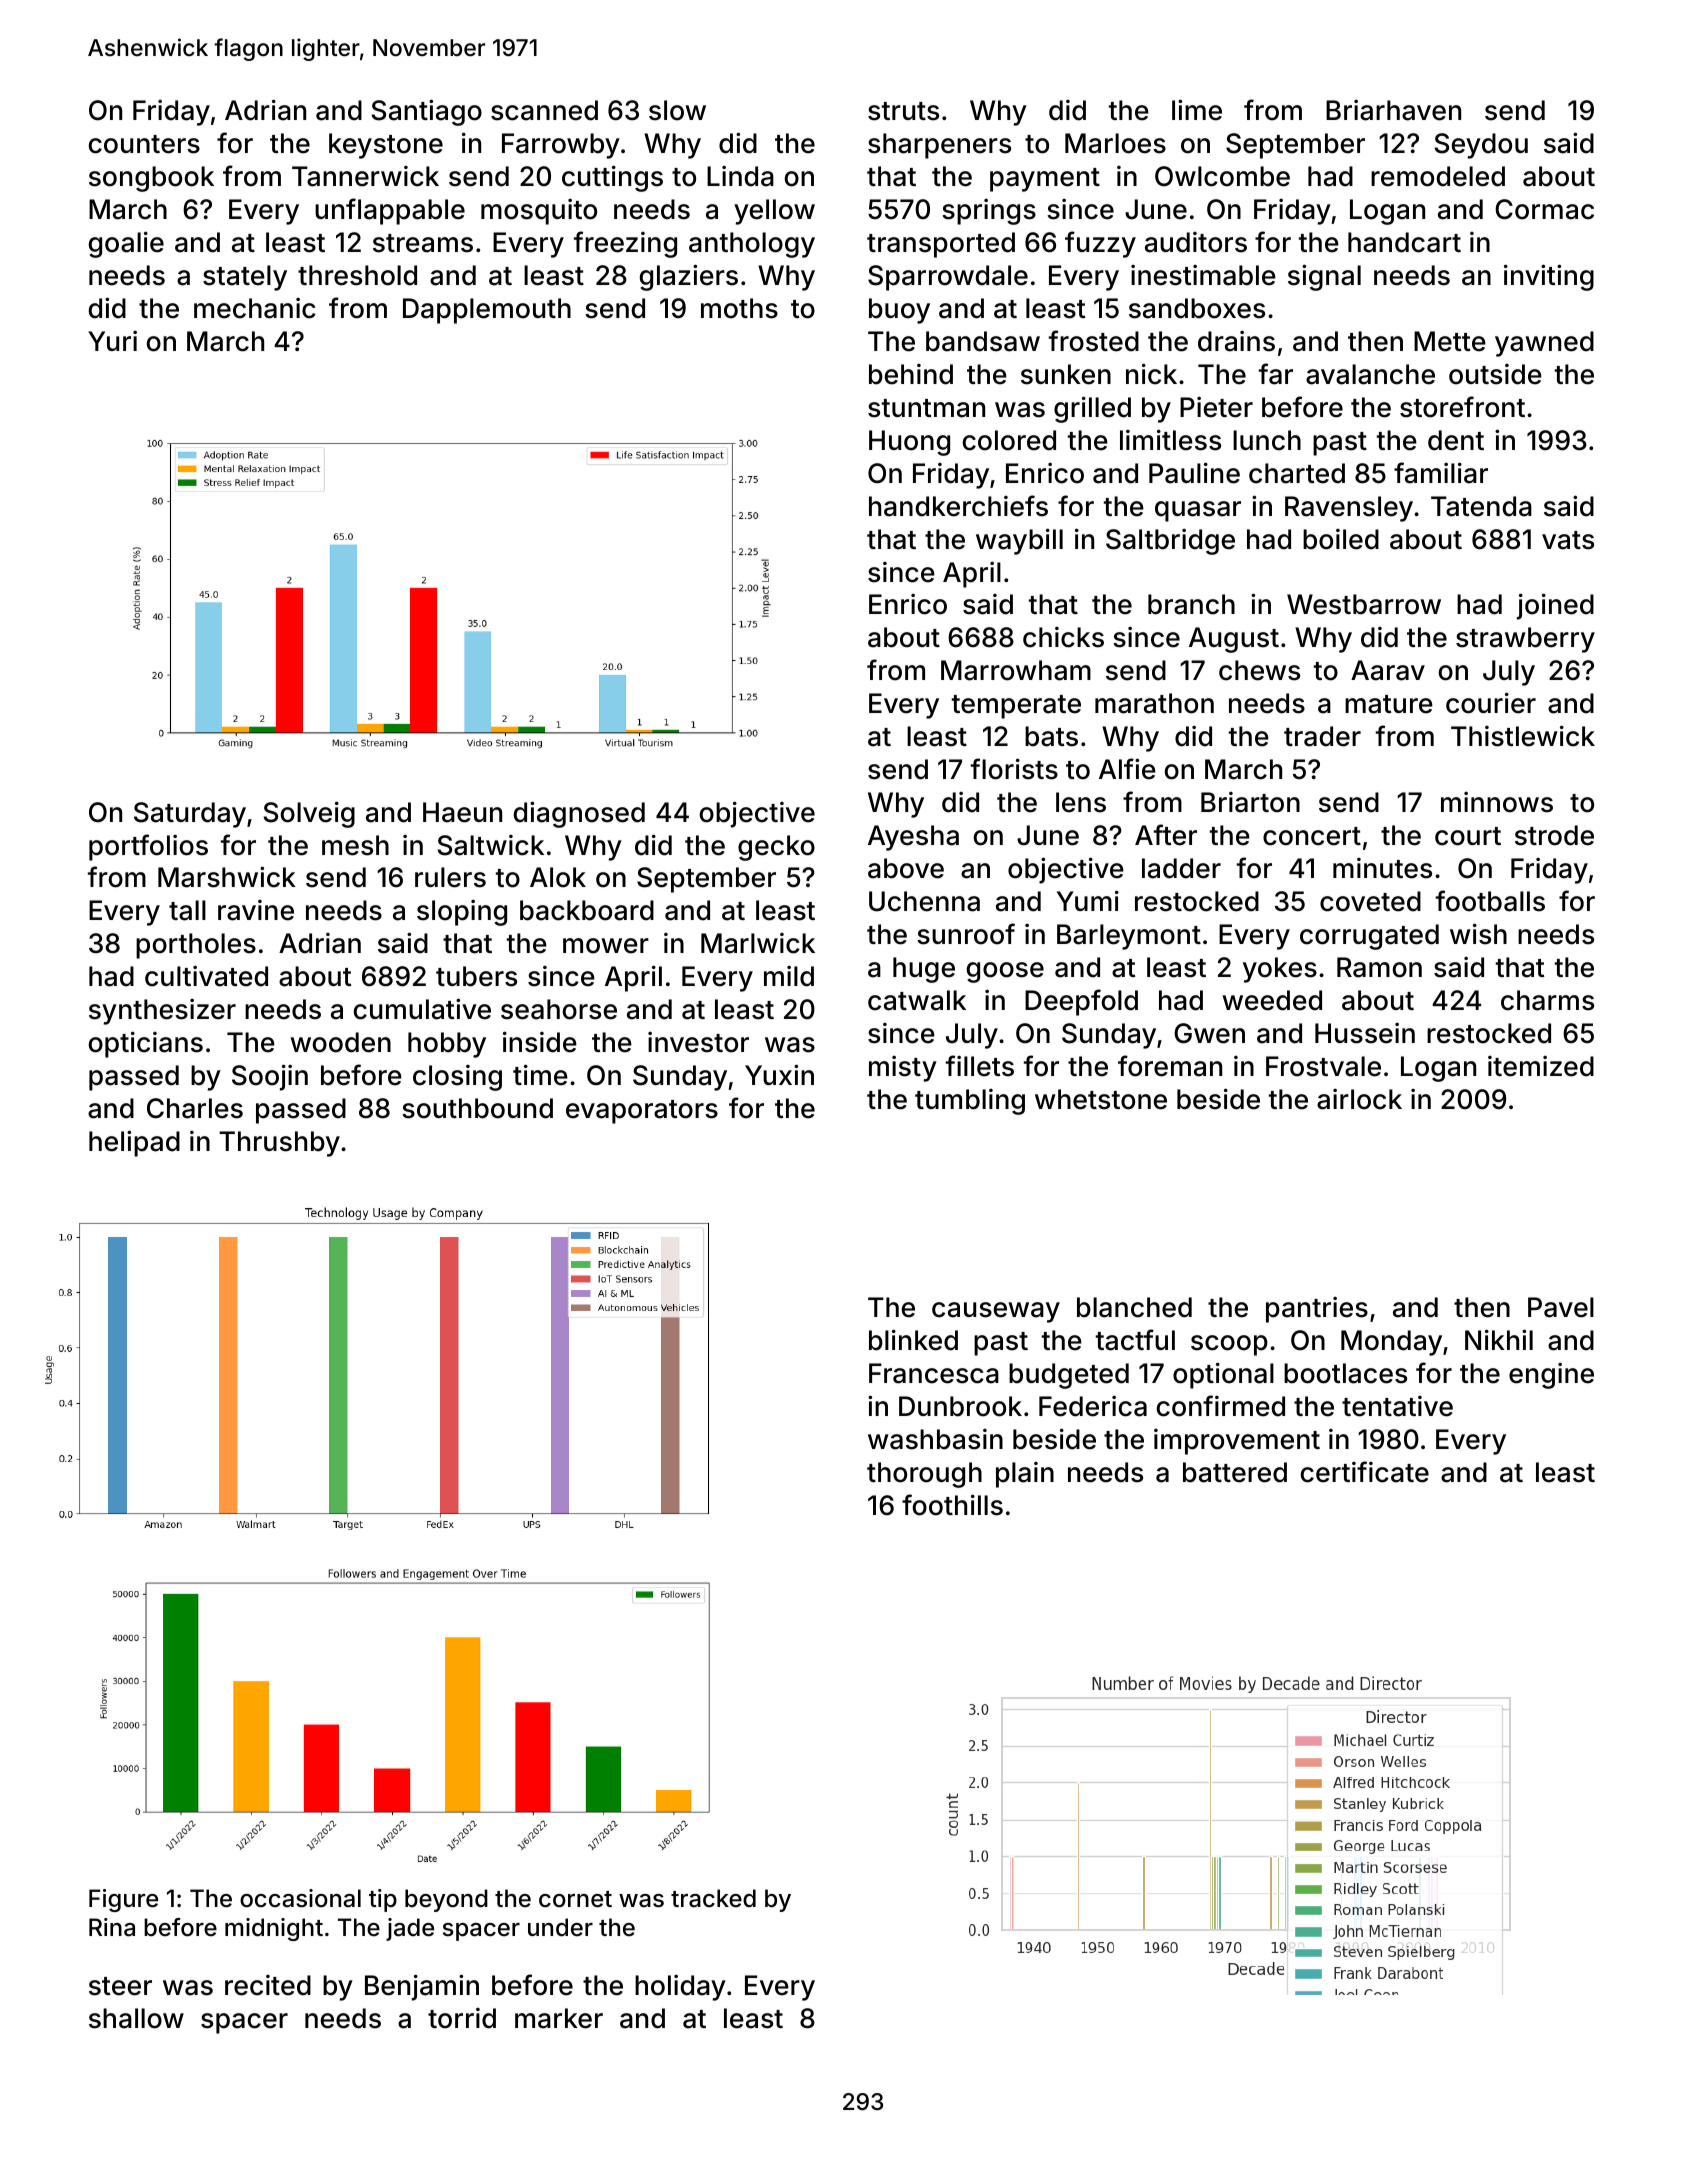  What do you see at coordinates (462, 2018) in the screenshot?
I see `torrid` at bounding box center [462, 2018].
